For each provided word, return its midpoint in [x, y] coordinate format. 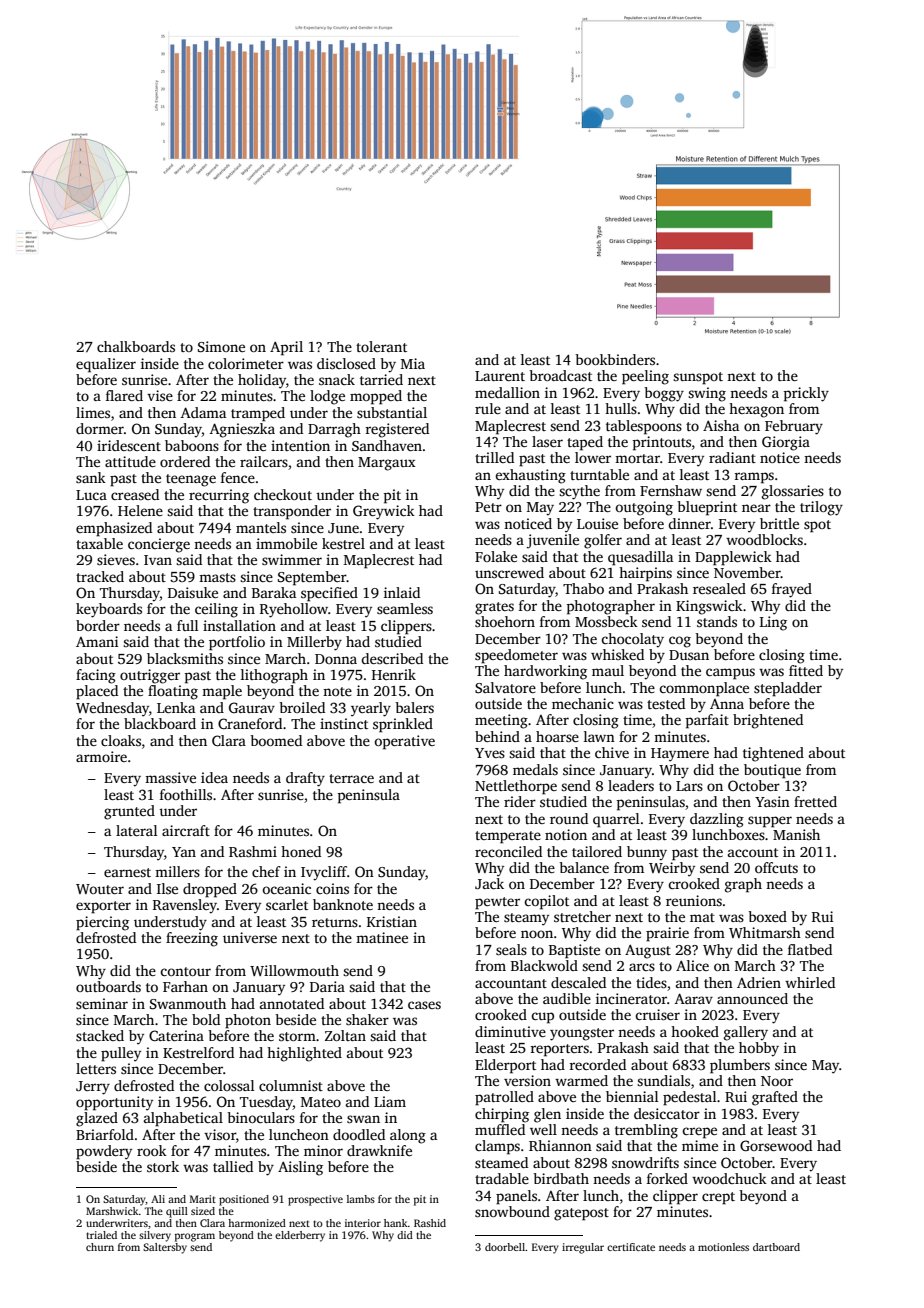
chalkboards [136, 346]
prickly [806, 394]
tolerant [381, 346]
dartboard [776, 1247]
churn [100, 1247]
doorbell [505, 1247]
